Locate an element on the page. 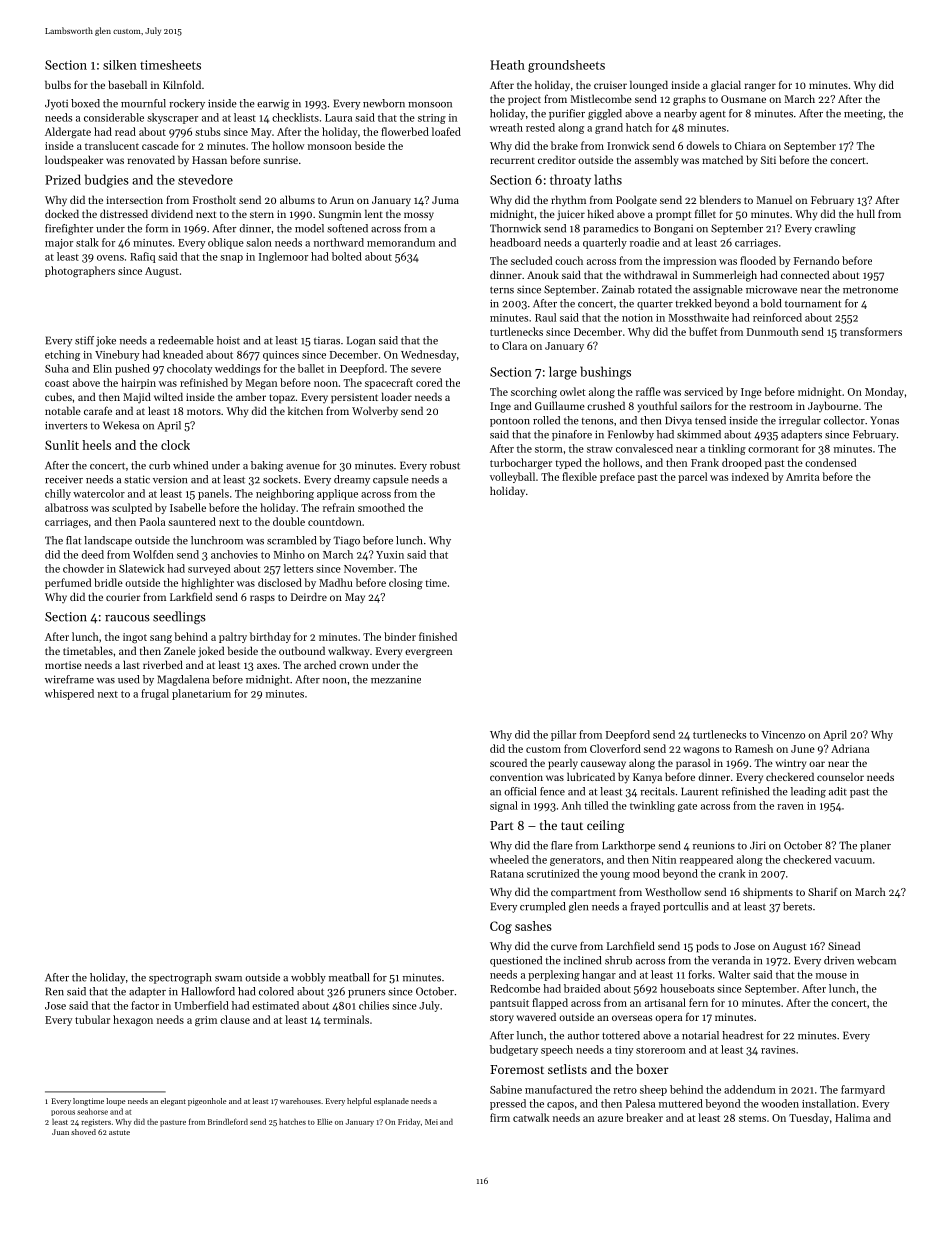 Image resolution: width=952 pixels, height=1233 pixels. axes is located at coordinates (267, 666).
